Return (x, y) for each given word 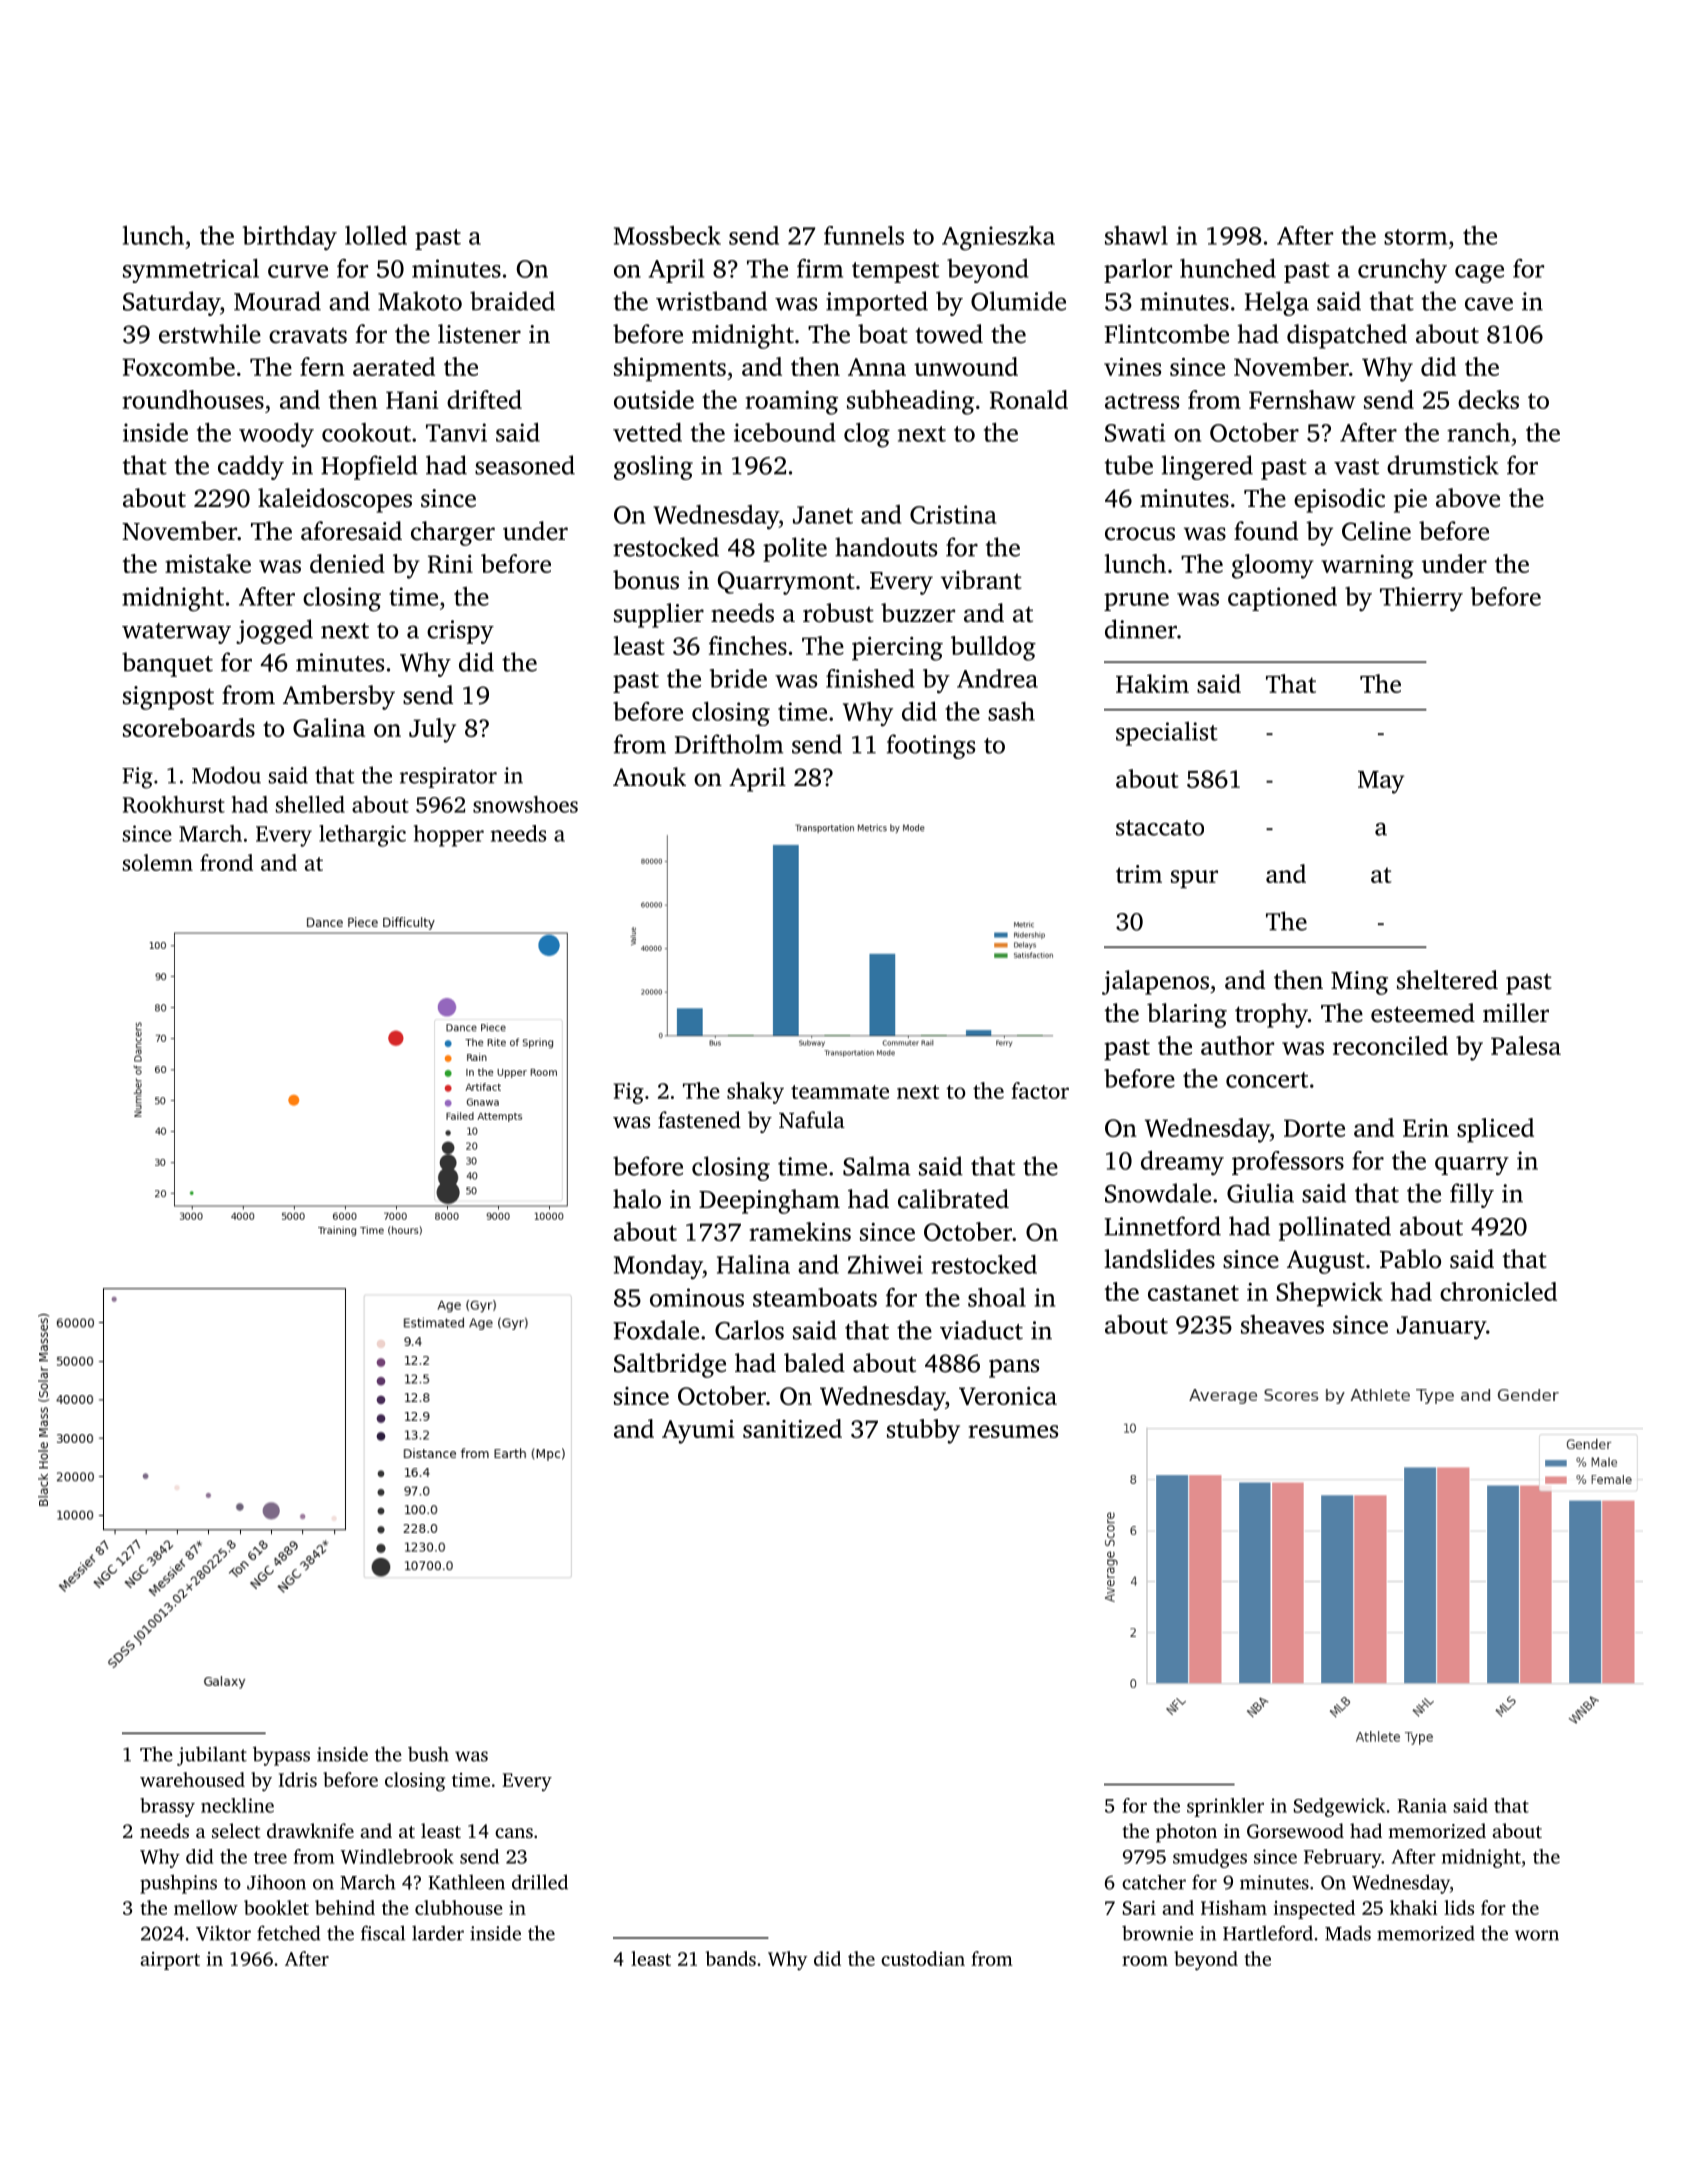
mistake (208, 563)
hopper (449, 836)
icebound (784, 432)
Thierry (1421, 599)
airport (170, 1961)
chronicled (1498, 1291)
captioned (1282, 599)
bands (730, 1958)
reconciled (1390, 1045)
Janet (823, 515)
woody (276, 435)
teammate (840, 1092)
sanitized (792, 1428)
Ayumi (698, 1432)
